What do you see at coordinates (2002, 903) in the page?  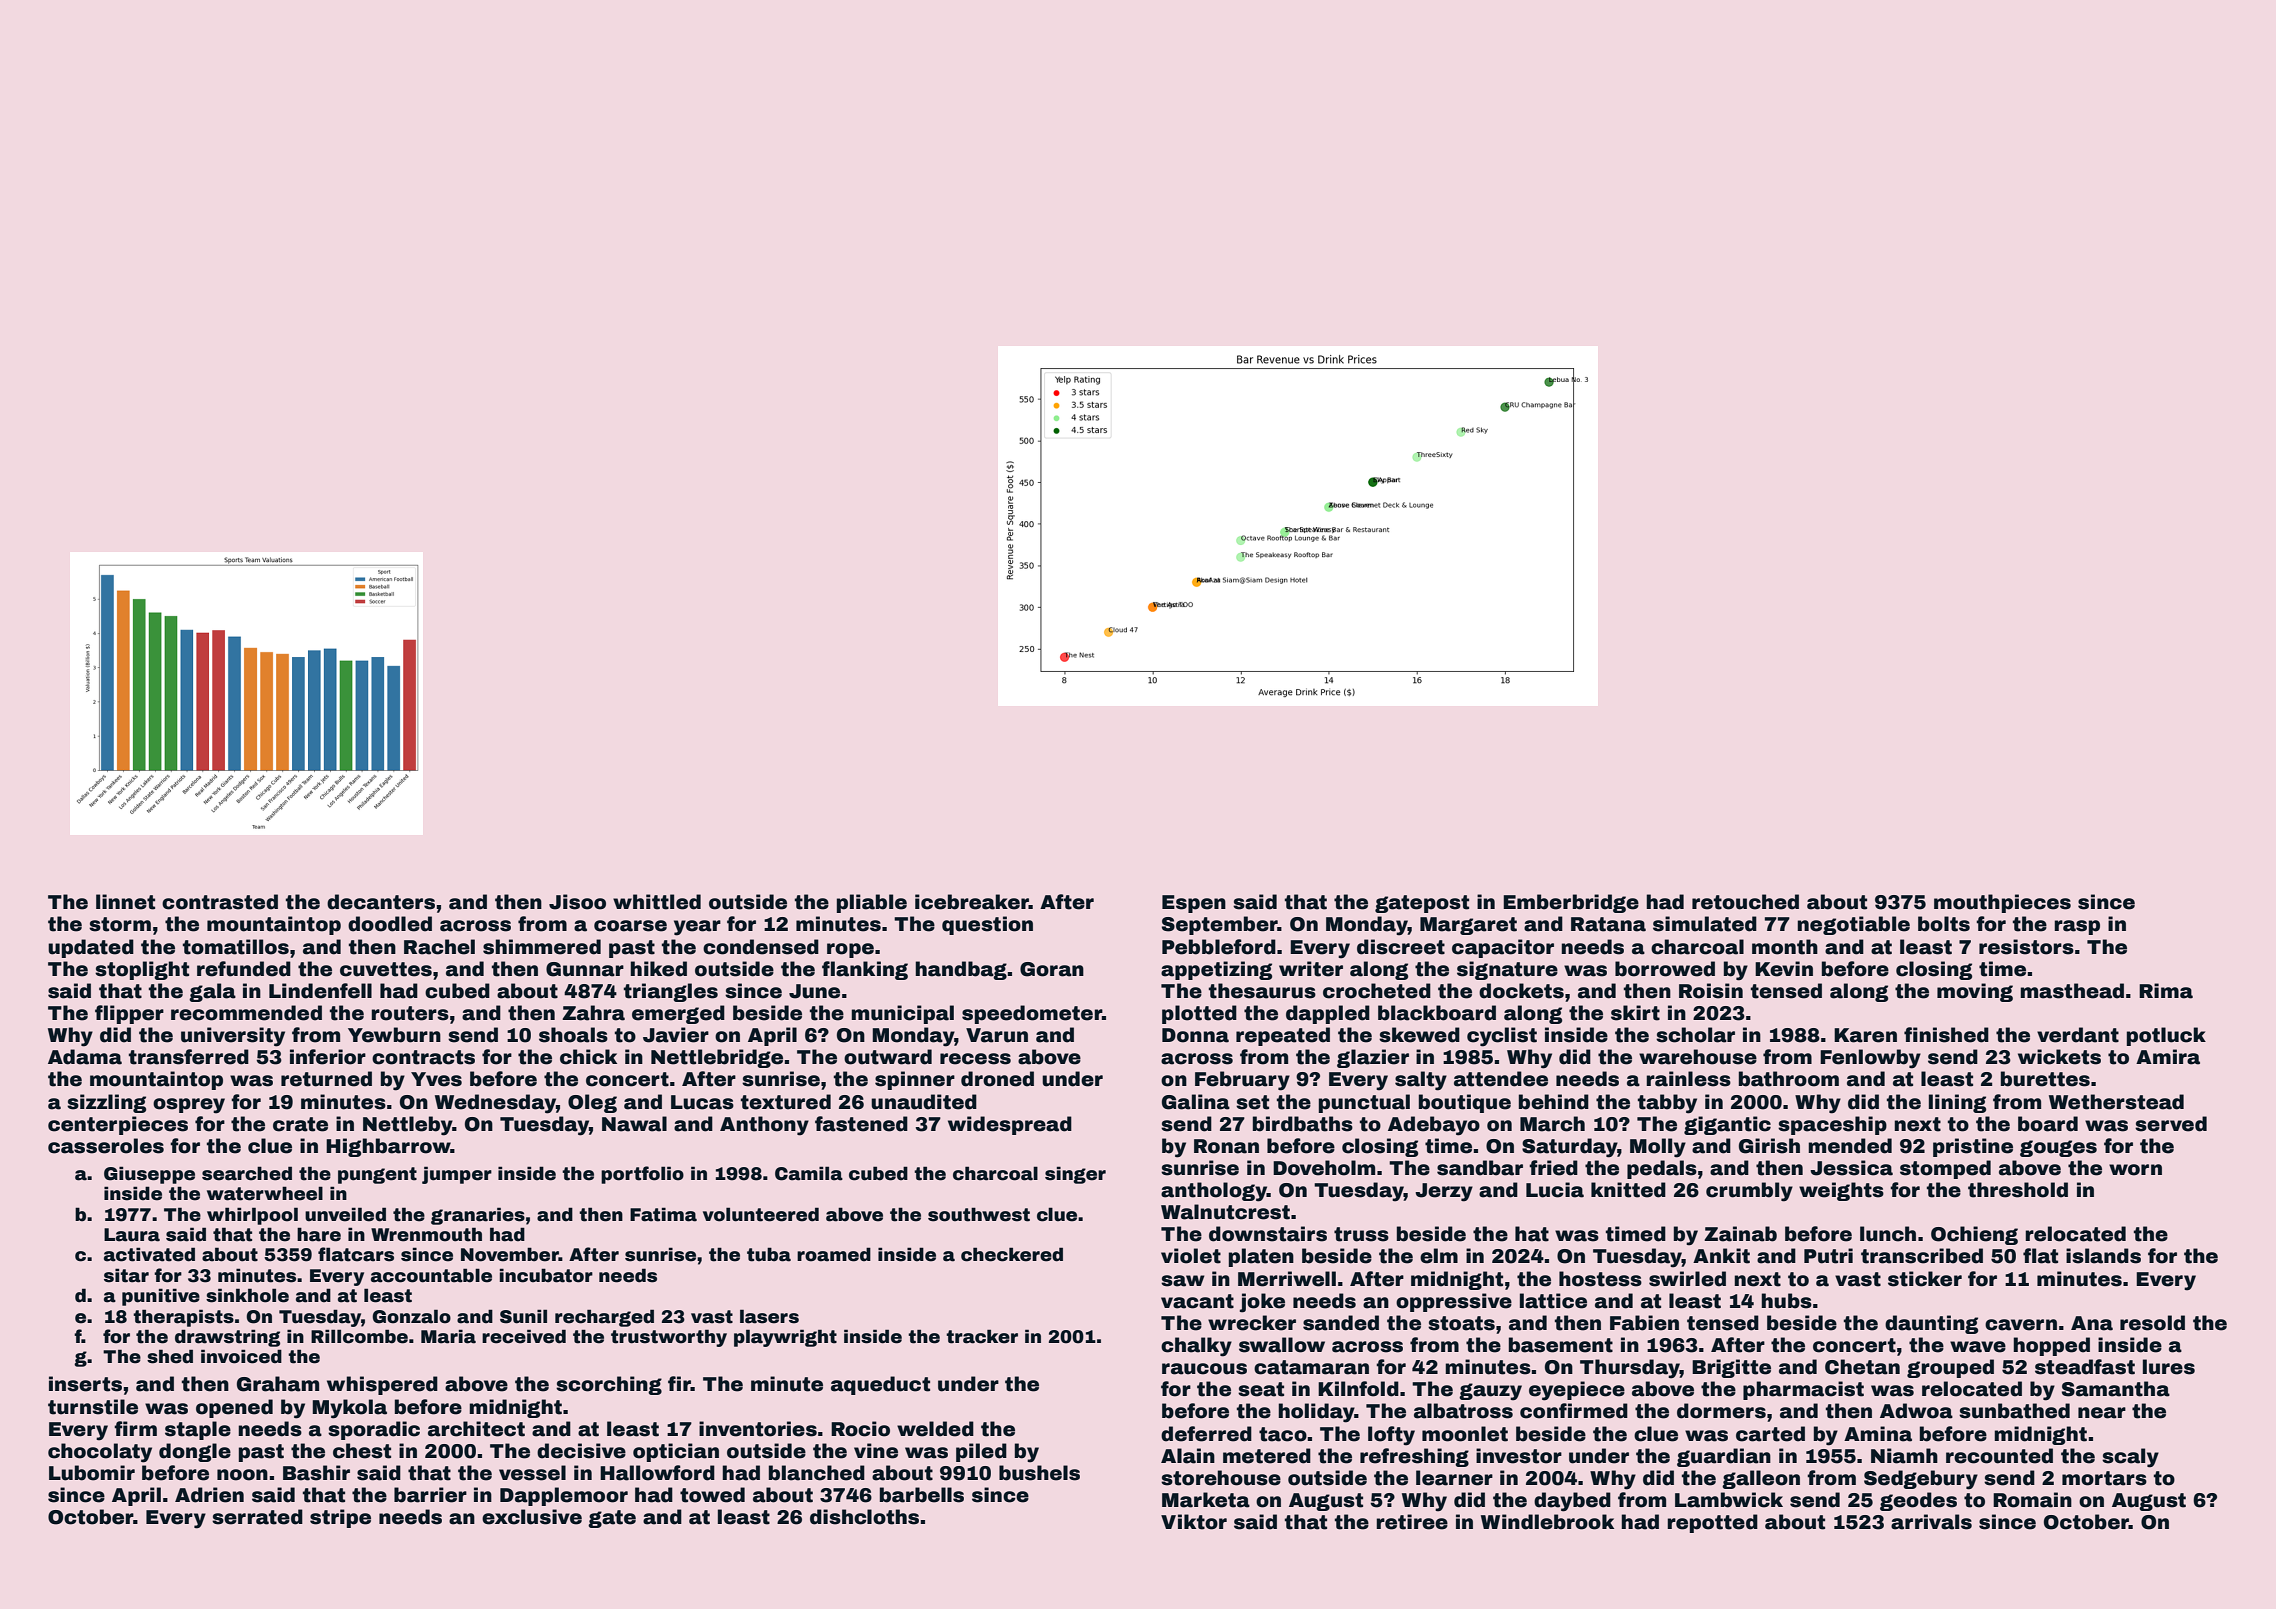 I see `mouthpieces` at bounding box center [2002, 903].
